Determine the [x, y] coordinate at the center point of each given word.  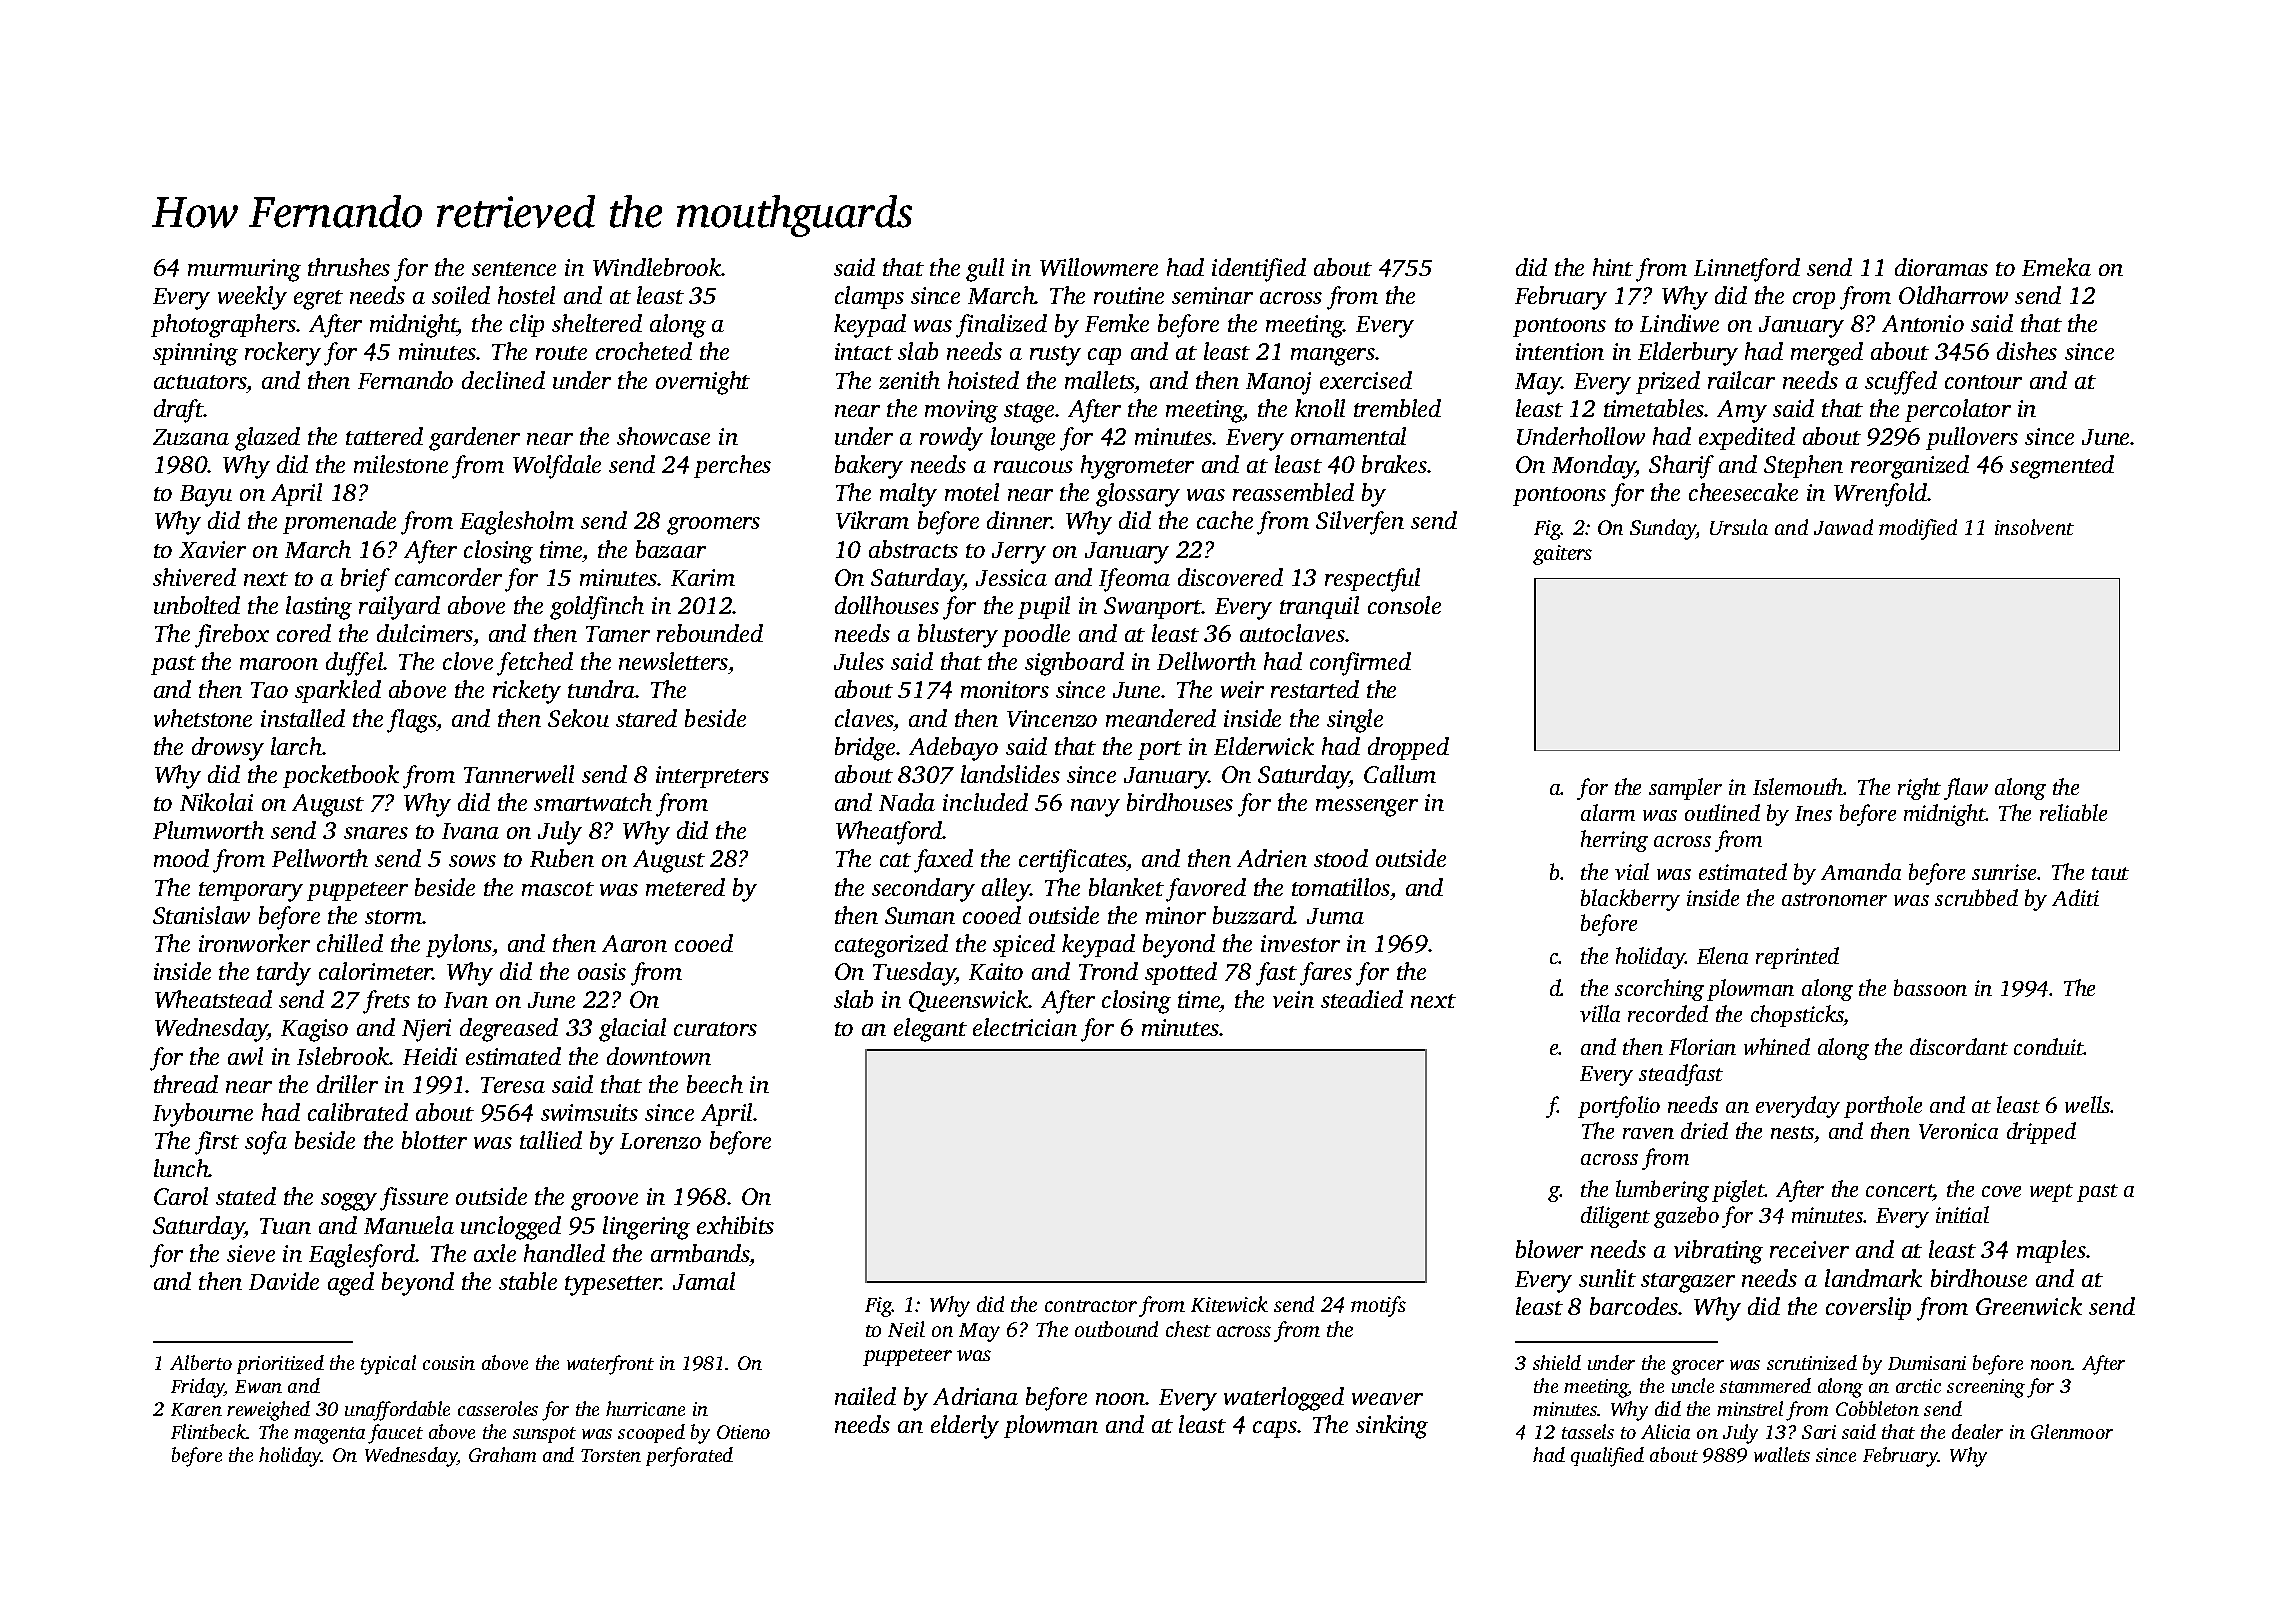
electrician [1025, 1027]
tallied [551, 1140]
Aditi [2075, 897]
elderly [965, 1427]
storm [394, 917]
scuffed [1901, 383]
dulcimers [425, 633]
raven [1648, 1133]
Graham [502, 1454]
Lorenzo [660, 1141]
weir [1242, 689]
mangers [1333, 357]
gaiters [1562, 555]
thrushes [349, 267]
